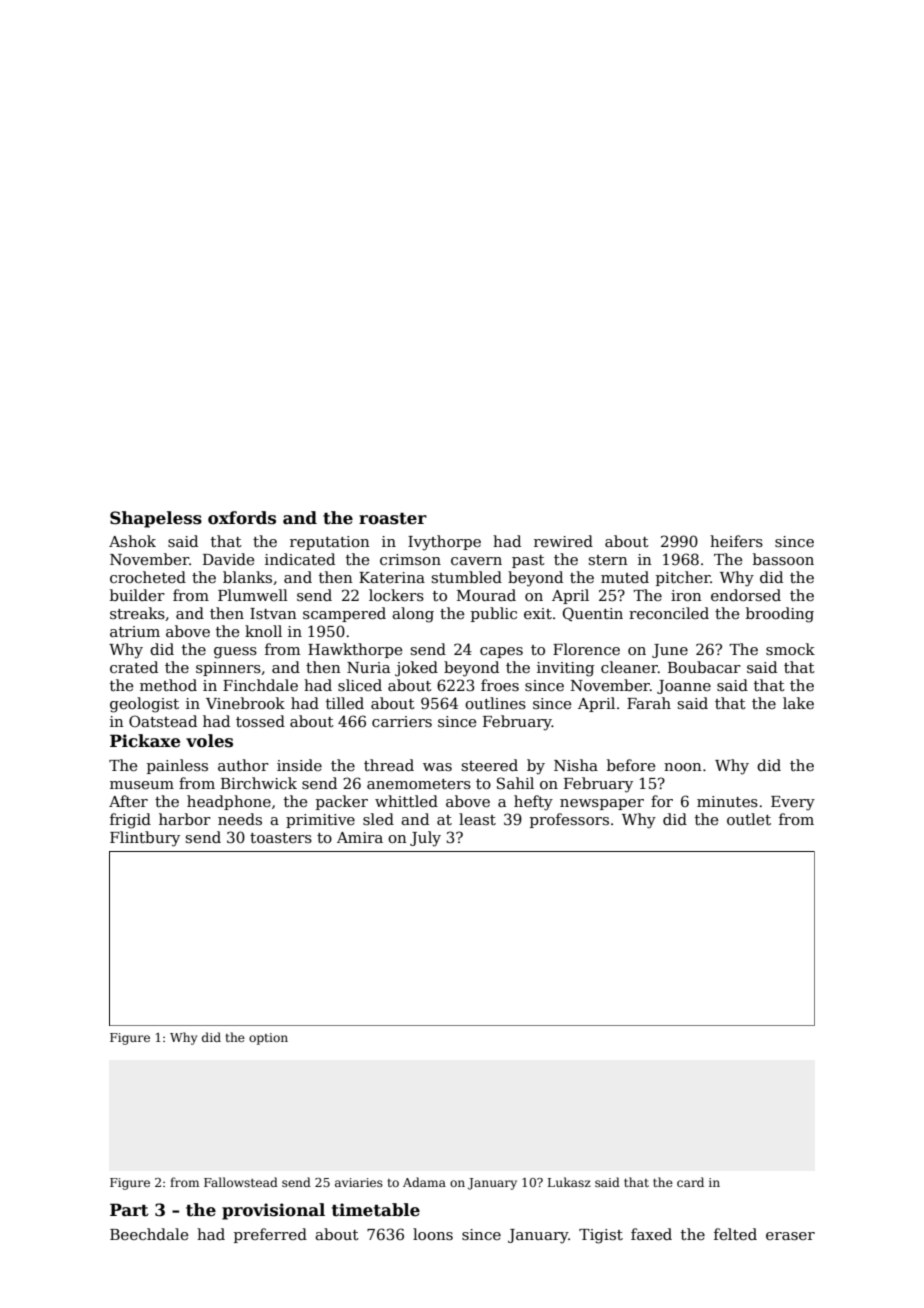  Describe the element at coordinates (749, 819) in the page. I see `outlet` at that location.
